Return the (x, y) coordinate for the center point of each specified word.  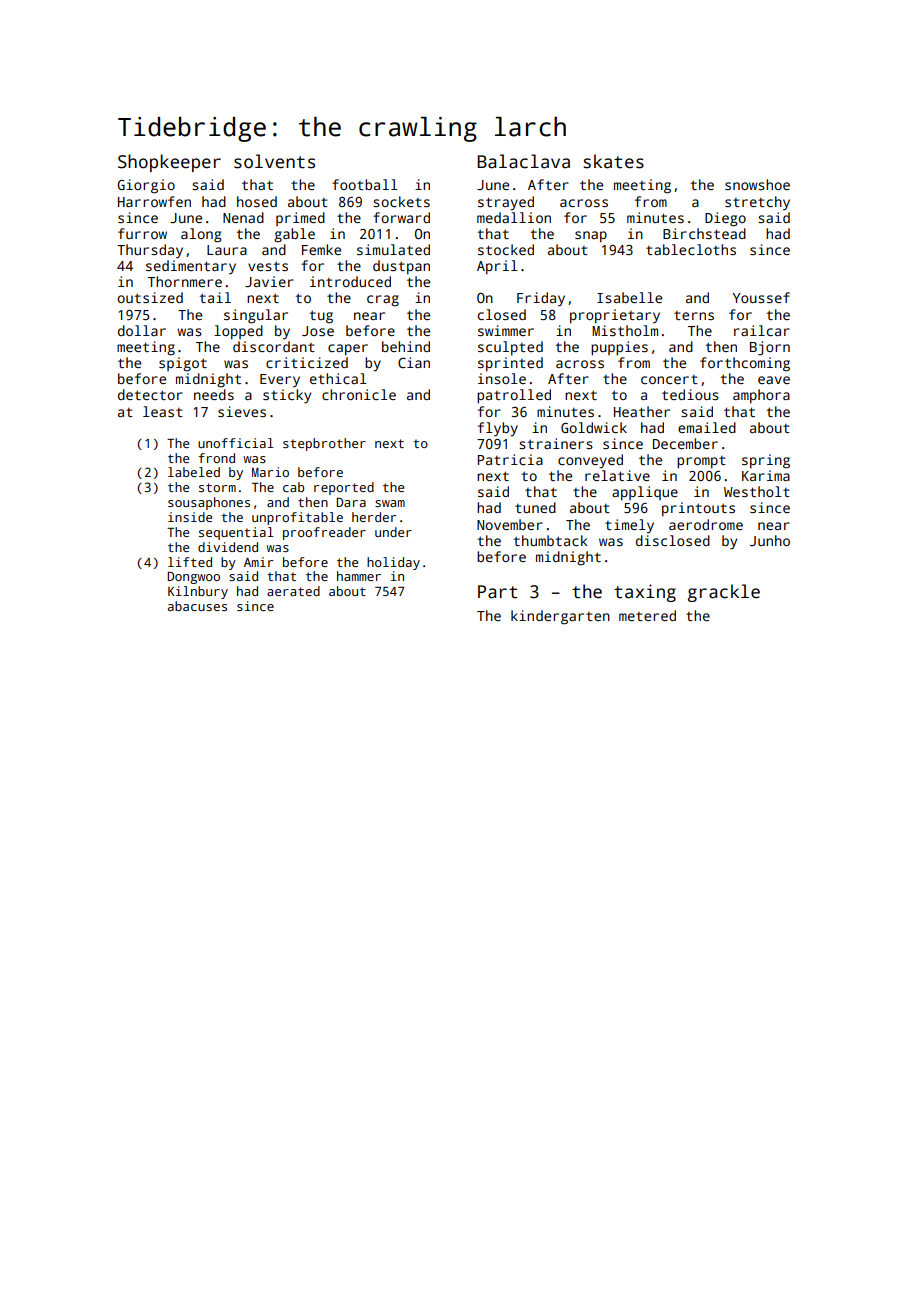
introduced (350, 281)
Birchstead (704, 233)
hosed (257, 201)
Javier (269, 281)
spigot (183, 364)
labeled (194, 472)
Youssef (761, 297)
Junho (770, 540)
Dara (351, 502)
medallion (514, 217)
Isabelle (629, 297)
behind (406, 346)
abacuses (197, 606)
